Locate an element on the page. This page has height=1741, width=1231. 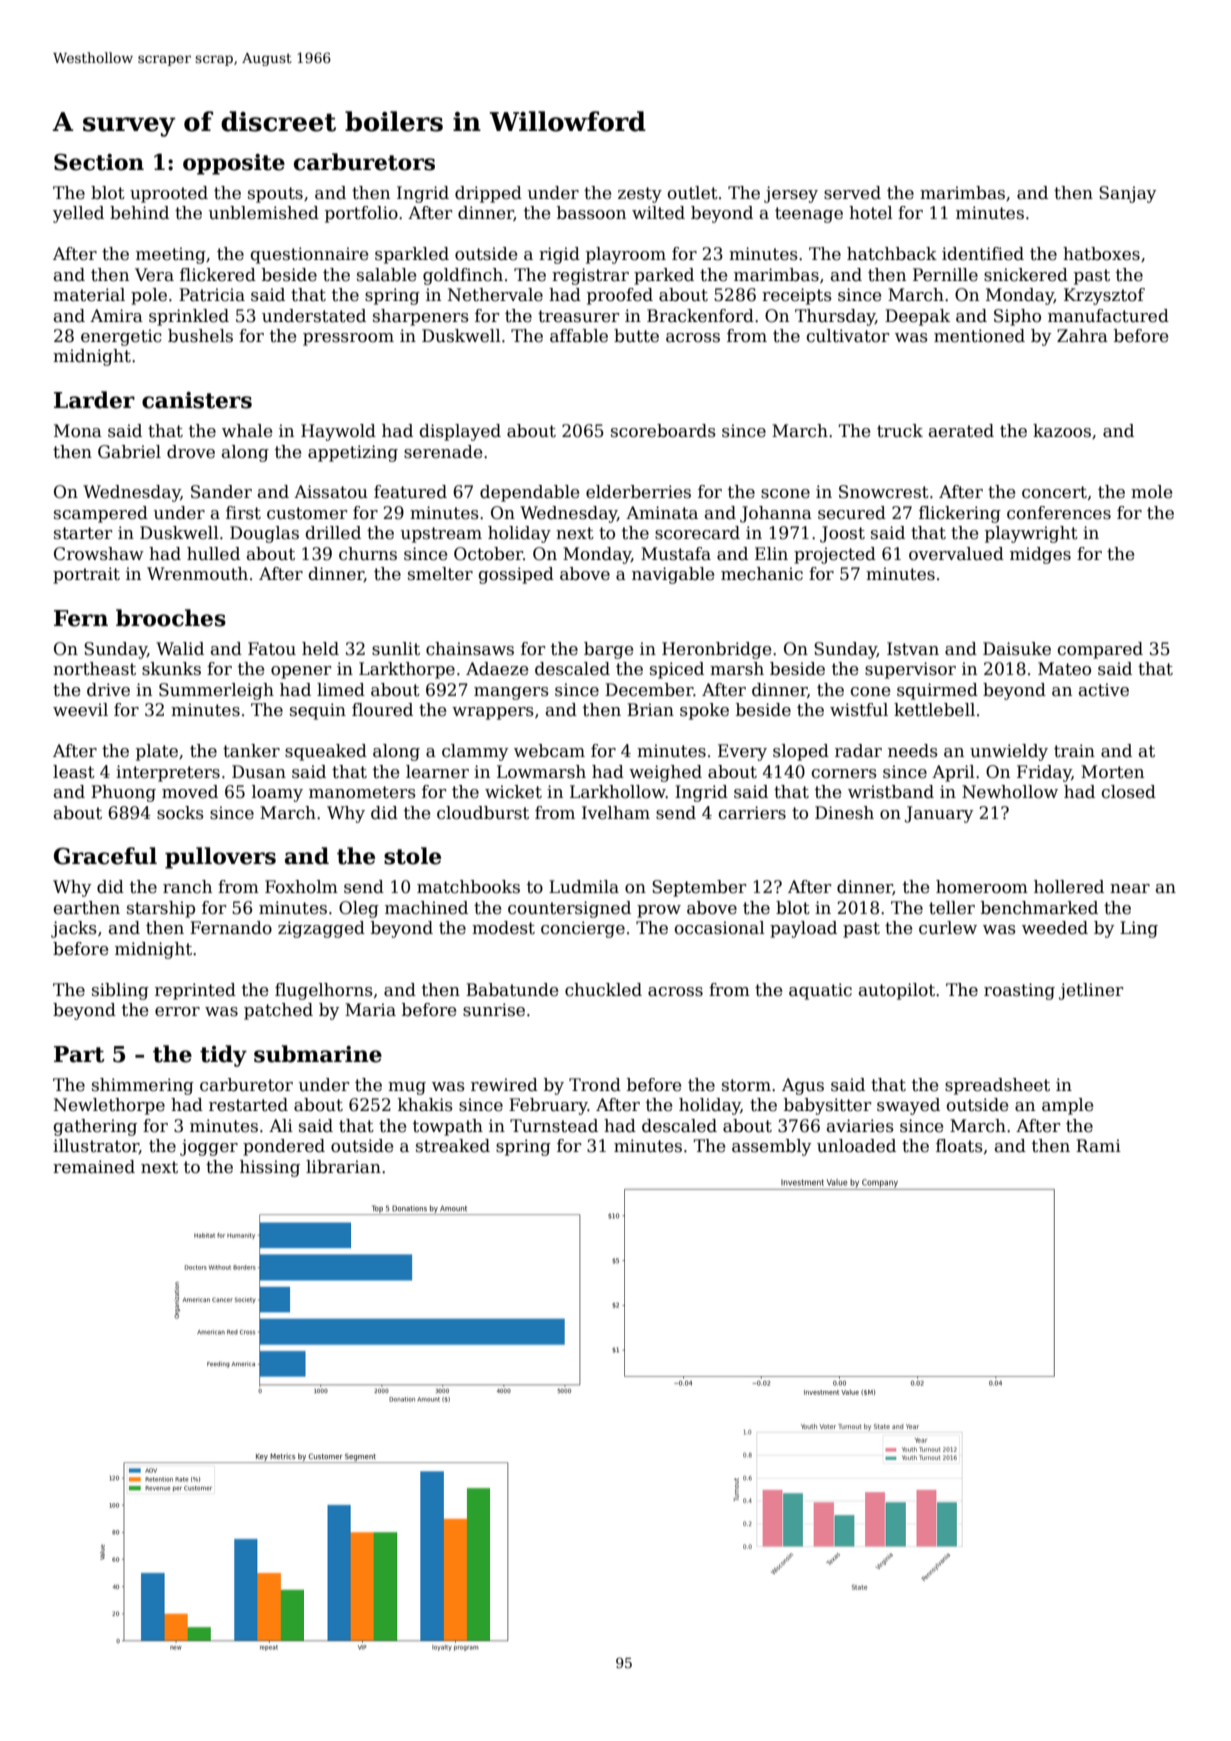
scoreboards is located at coordinates (663, 431).
